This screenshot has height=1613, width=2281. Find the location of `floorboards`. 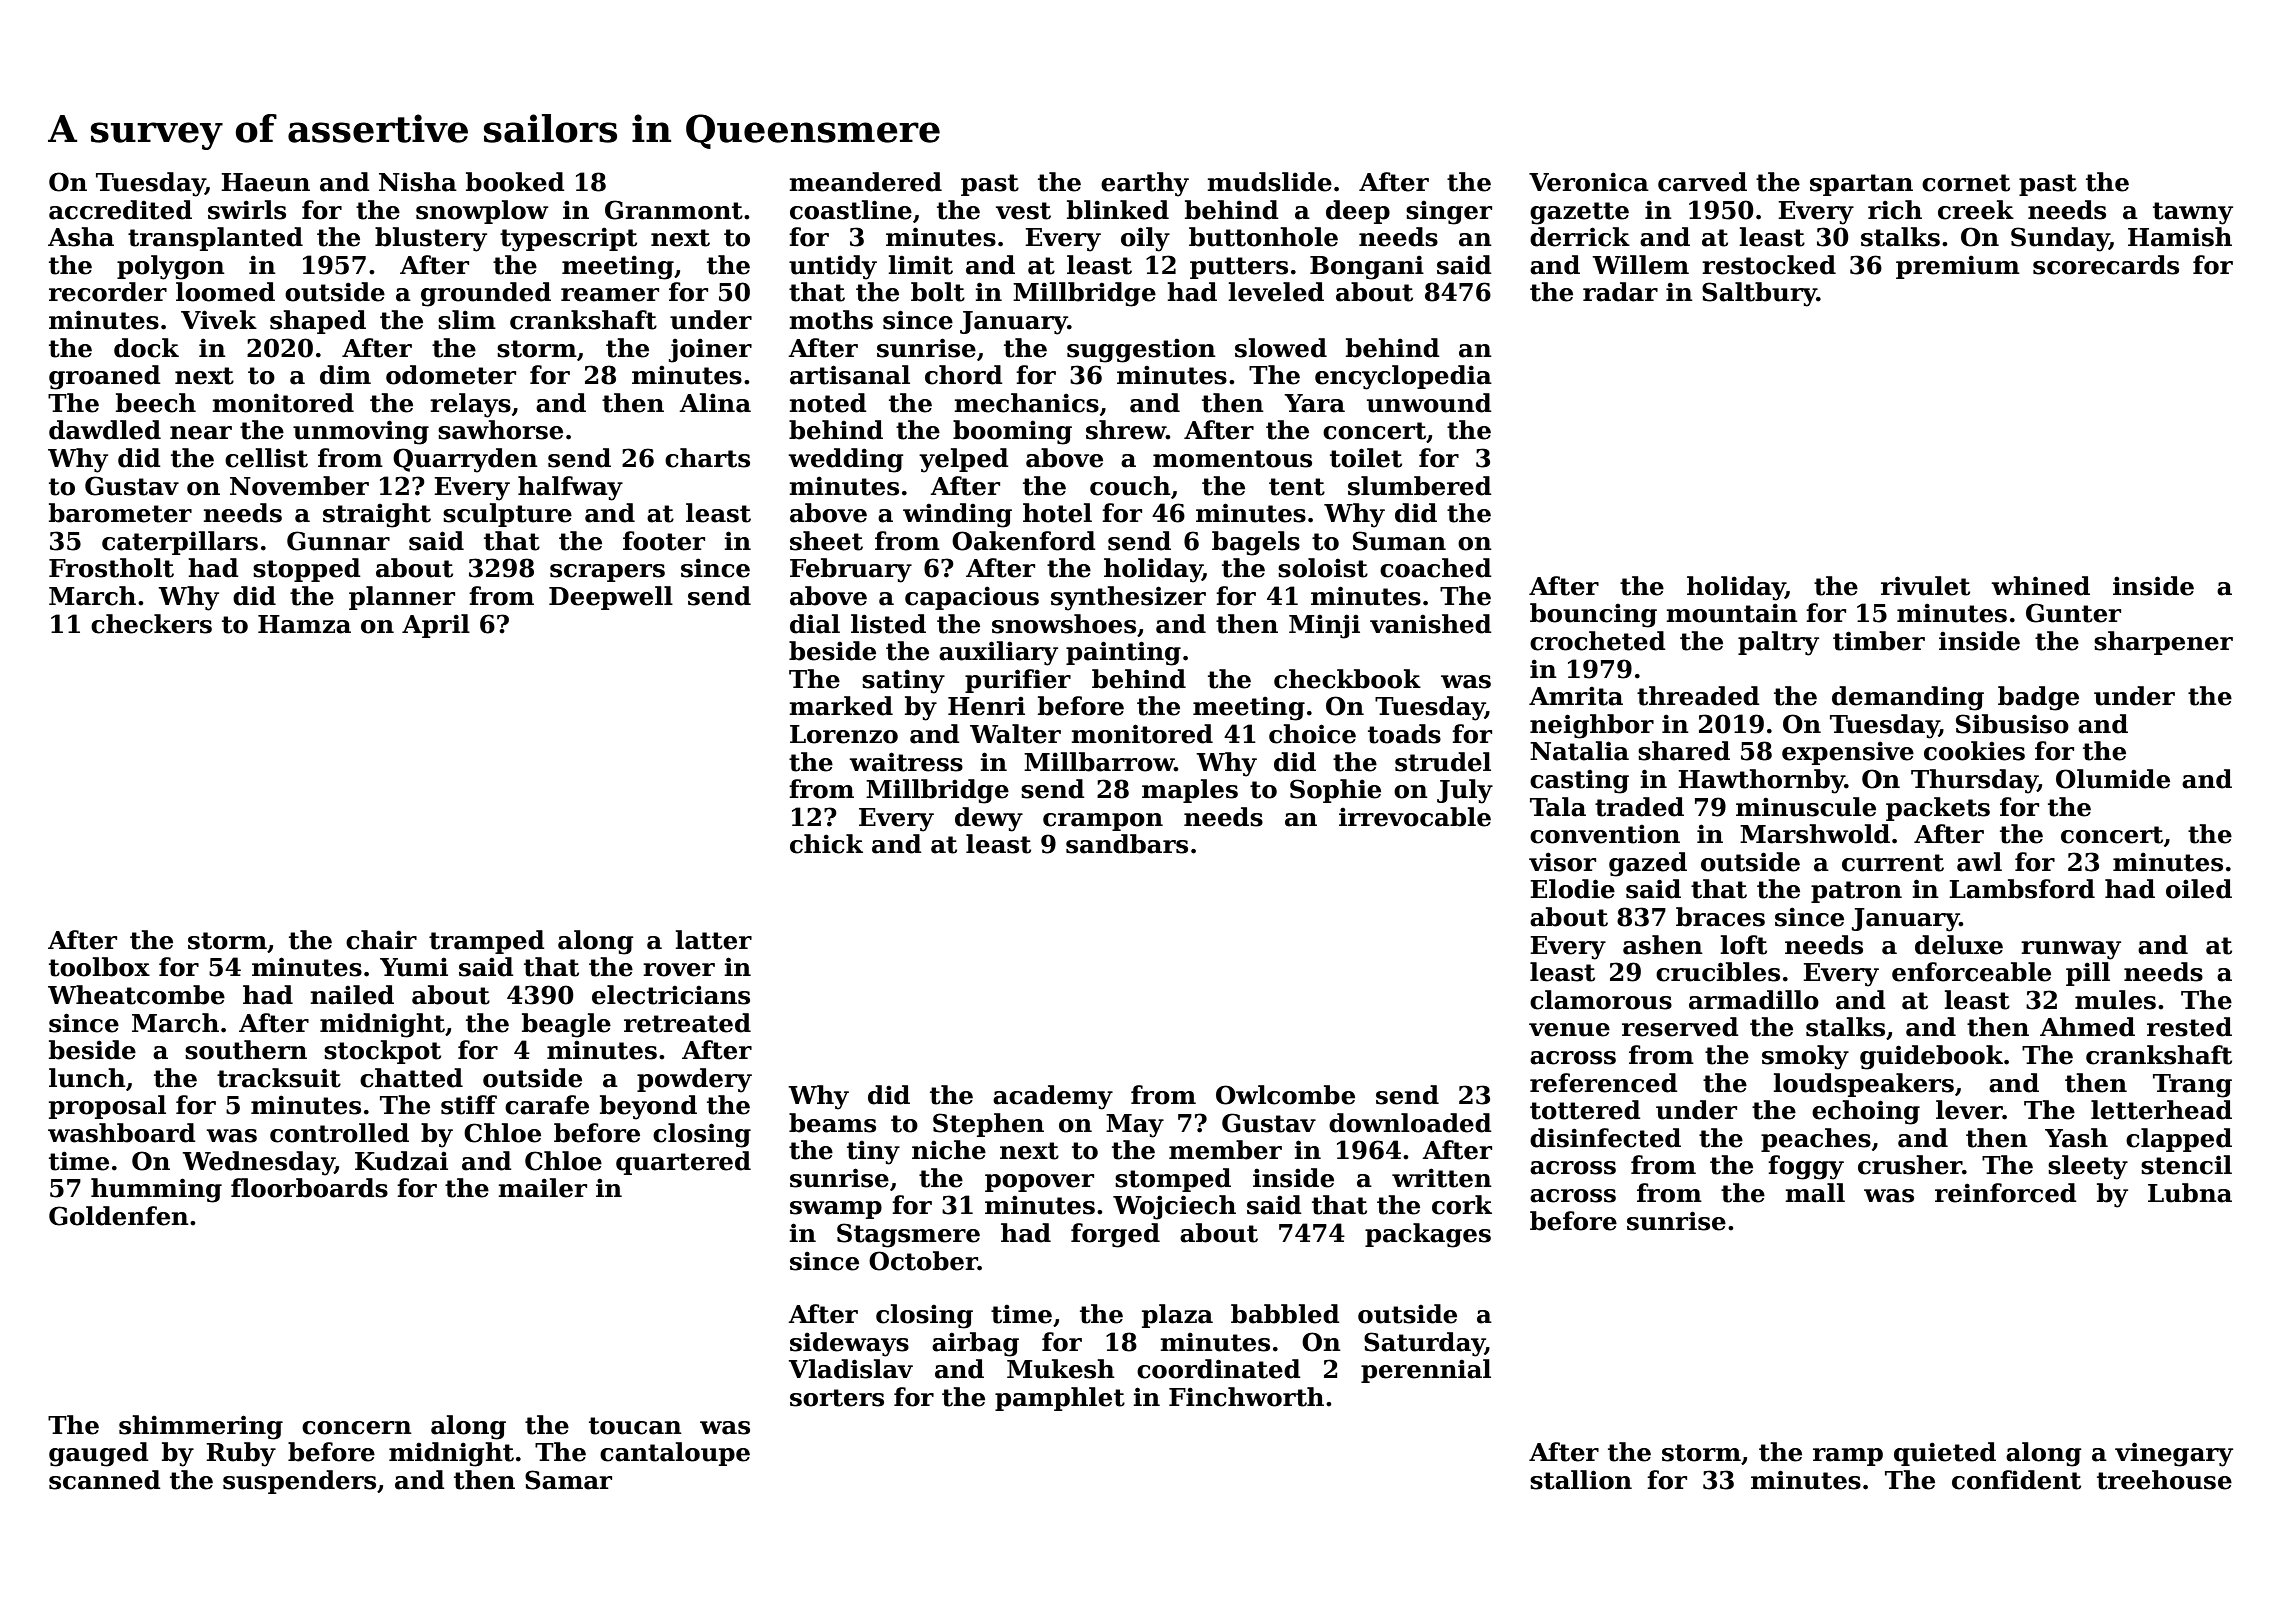

floorboards is located at coordinates (309, 1188).
